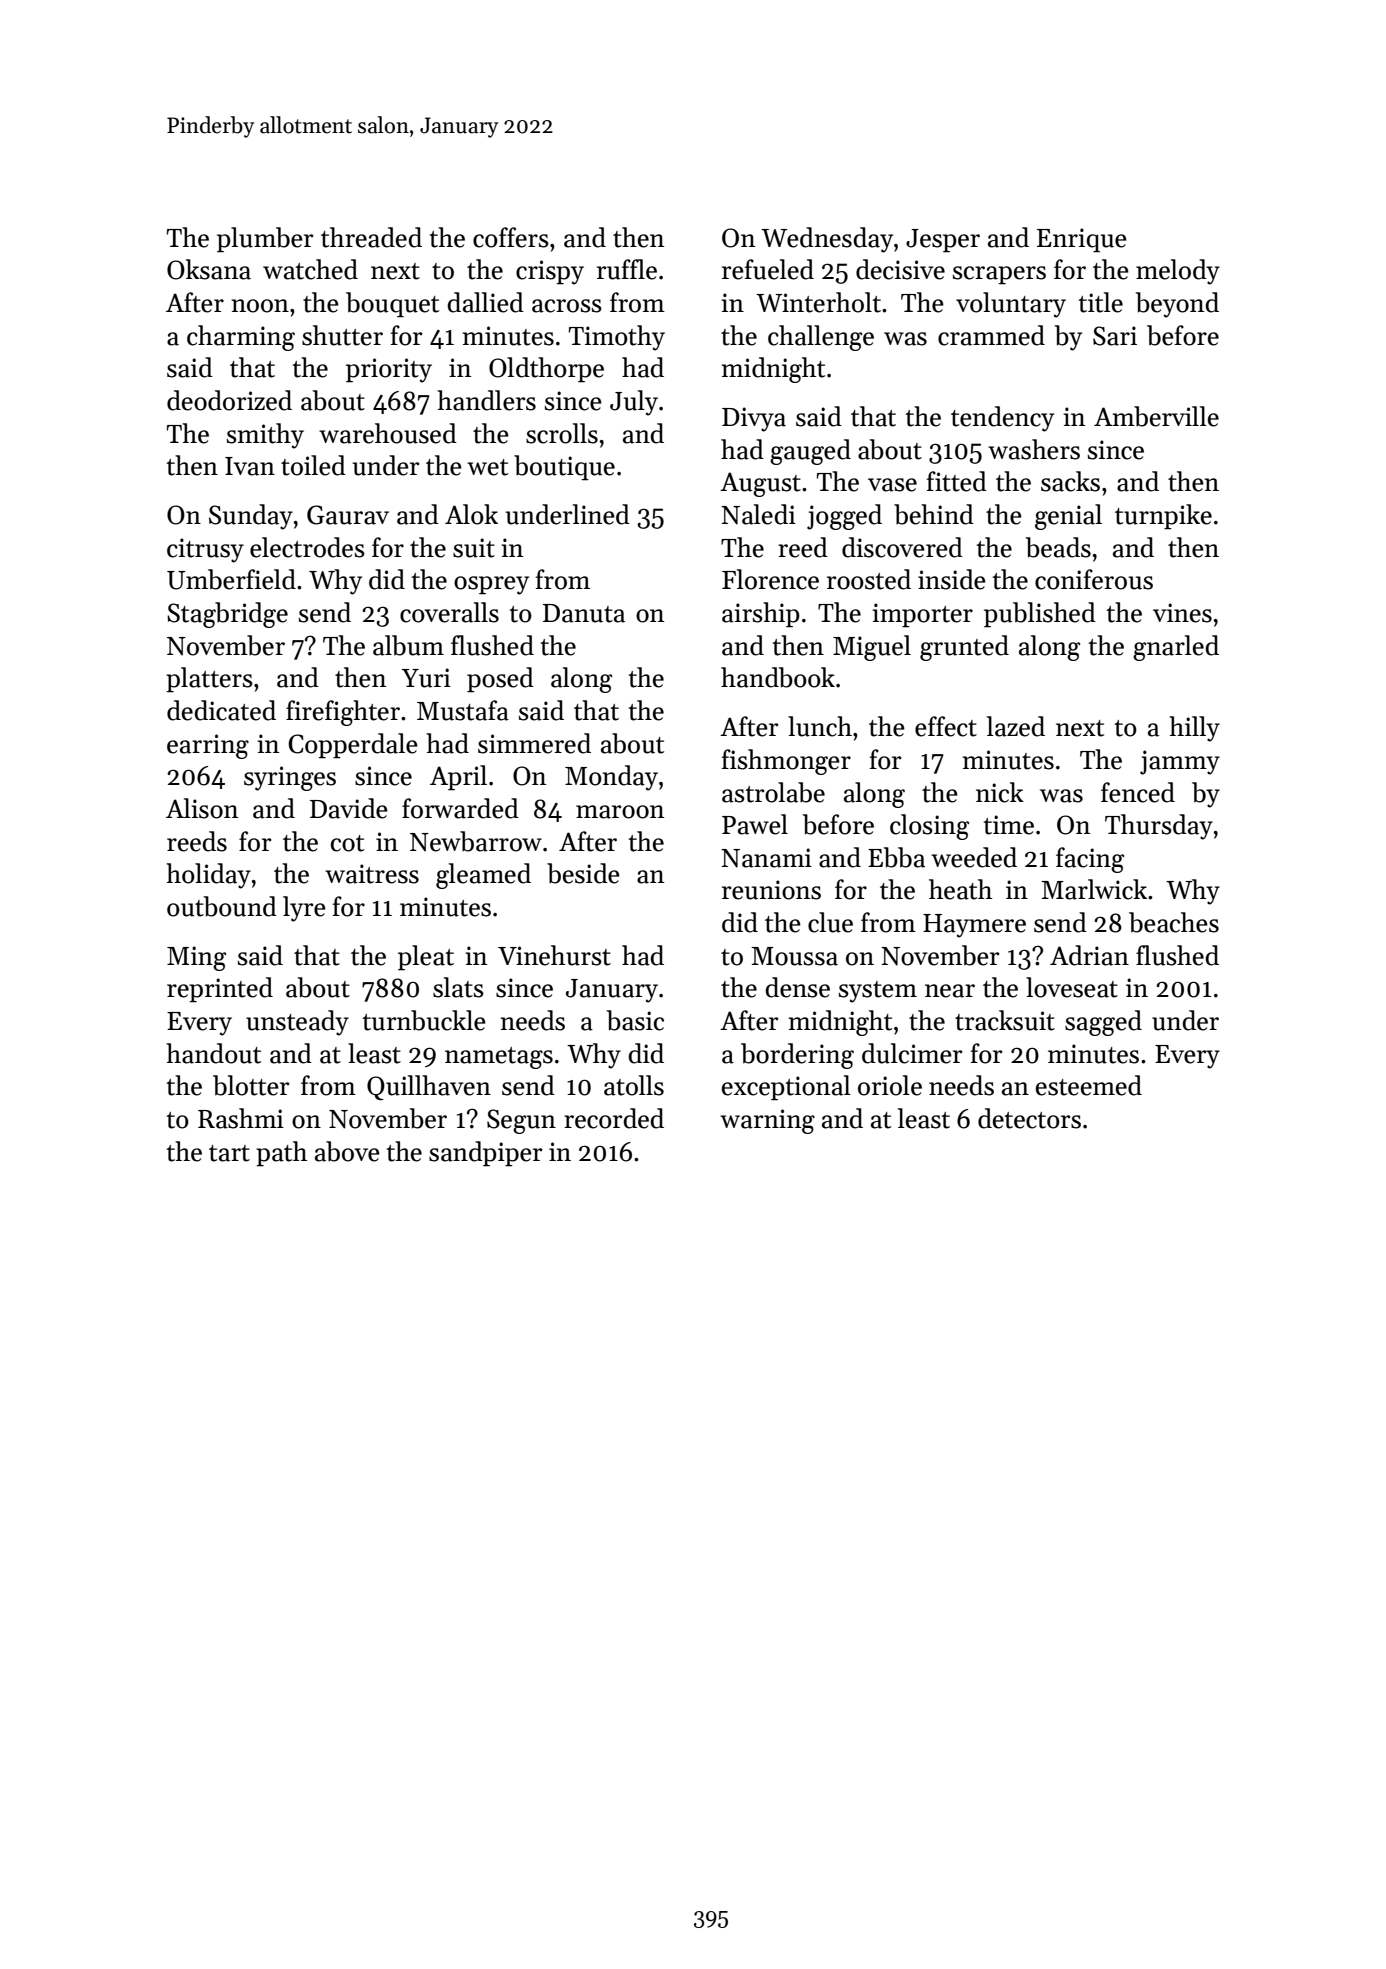  I want to click on Mustafa, so click(463, 710).
